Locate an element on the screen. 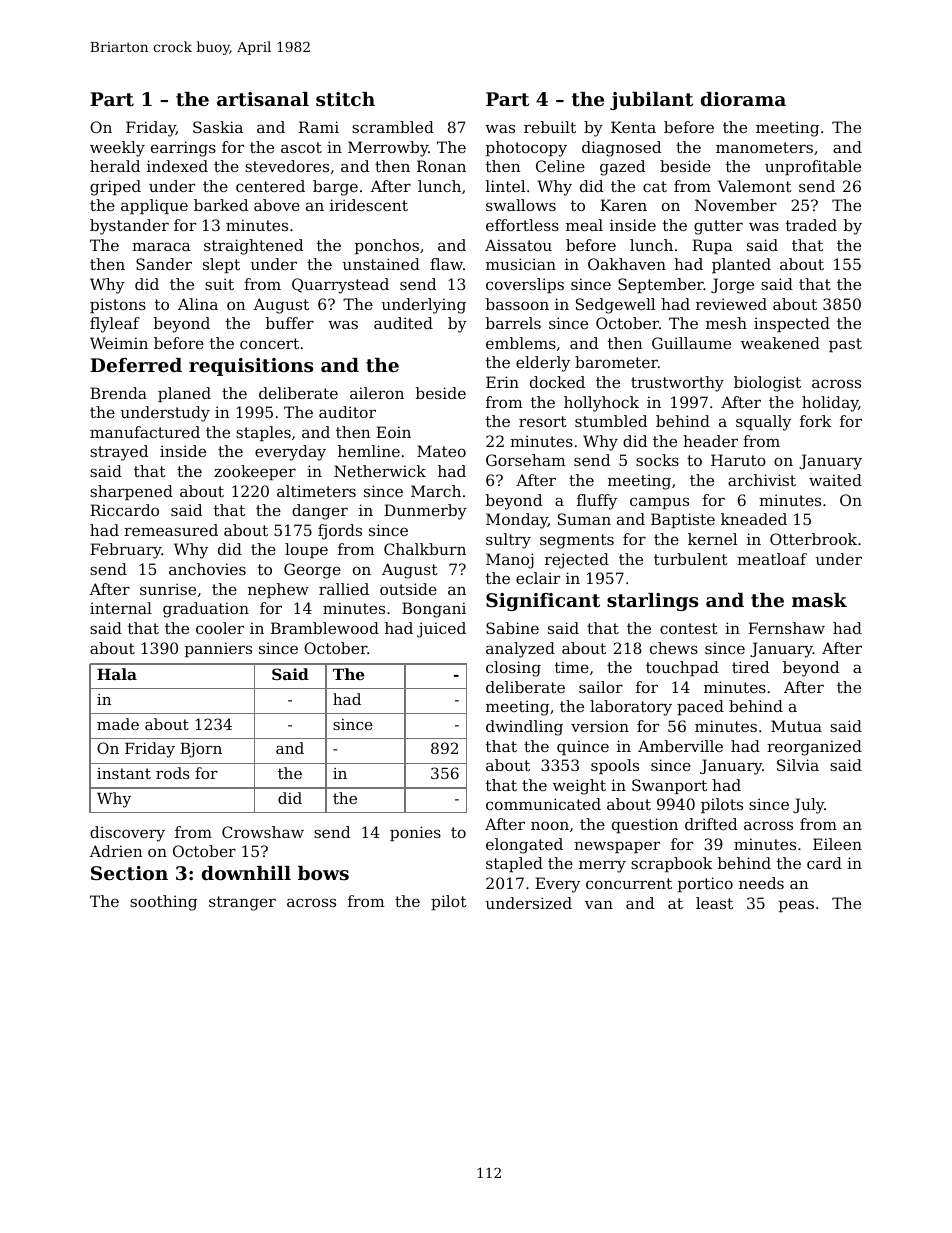 The height and width of the screenshot is (1233, 952). artisanal is located at coordinates (263, 99).
